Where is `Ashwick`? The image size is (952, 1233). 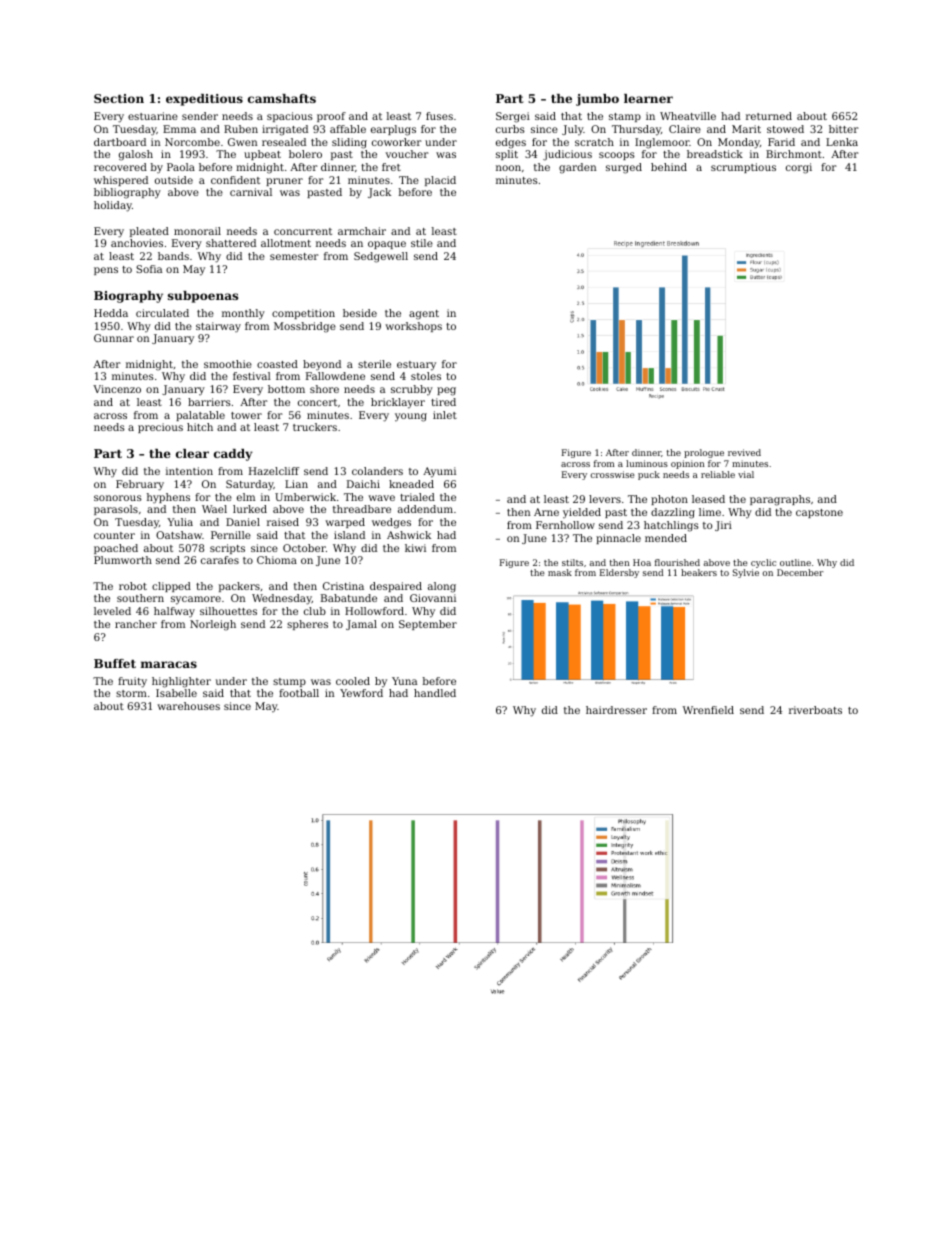 Ashwick is located at coordinates (409, 535).
